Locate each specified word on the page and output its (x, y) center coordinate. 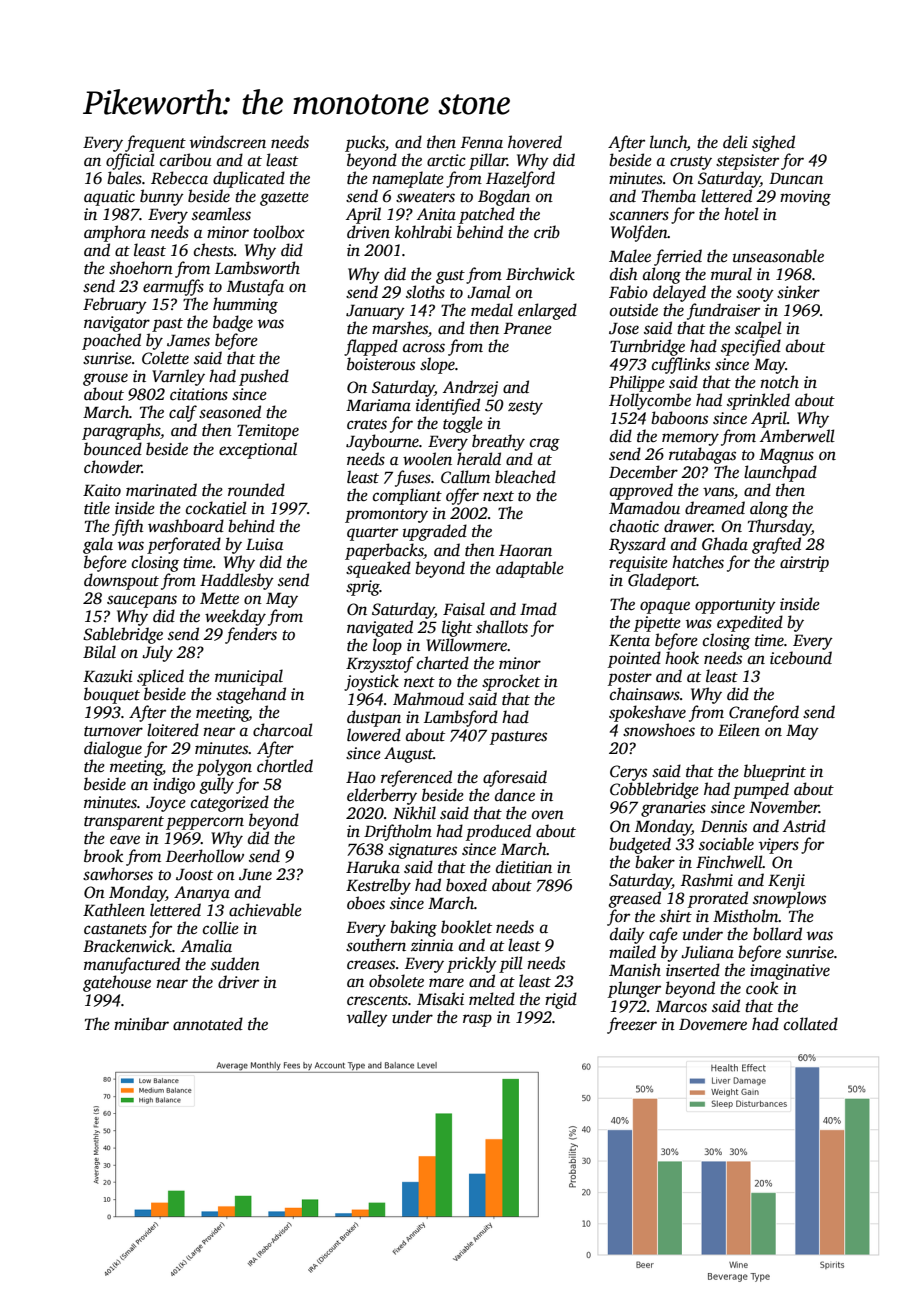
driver (238, 981)
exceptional (258, 450)
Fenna (482, 142)
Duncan (796, 178)
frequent (155, 143)
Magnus (786, 456)
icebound (801, 658)
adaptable (530, 569)
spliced (160, 677)
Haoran (525, 550)
